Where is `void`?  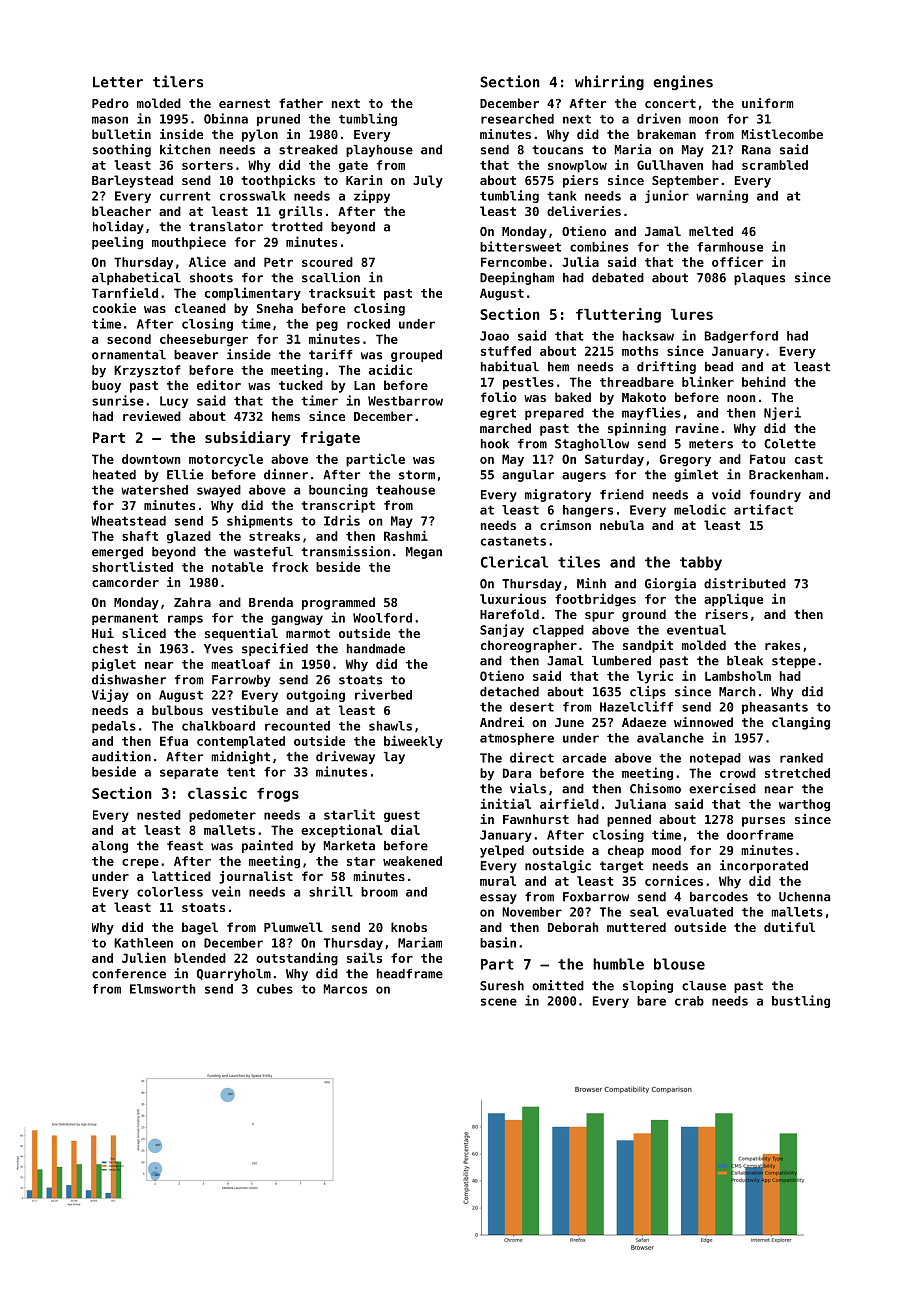
void is located at coordinates (726, 494).
